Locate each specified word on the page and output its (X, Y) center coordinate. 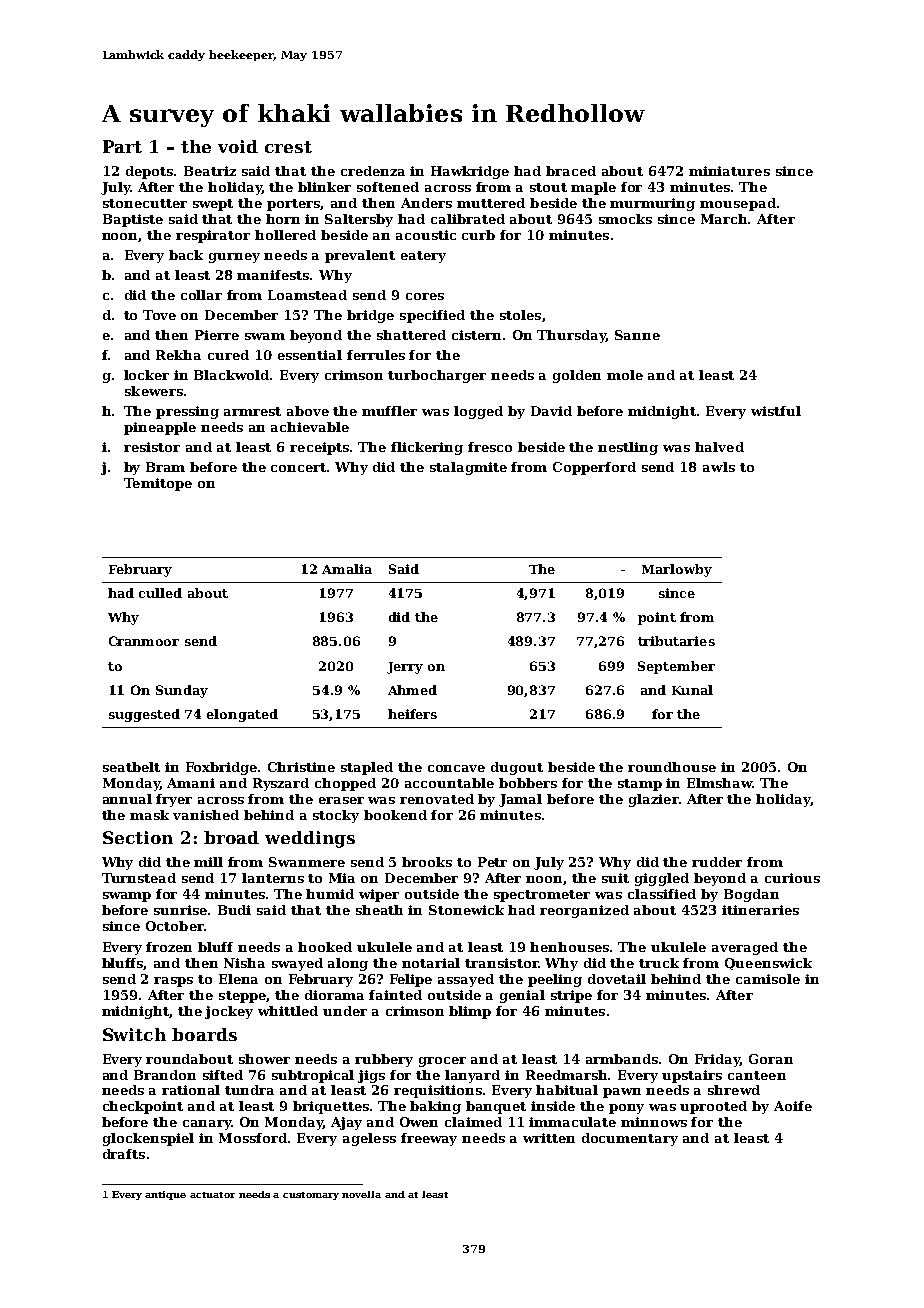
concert (299, 467)
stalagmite (468, 468)
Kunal (692, 690)
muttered (491, 203)
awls (719, 467)
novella (361, 1194)
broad (231, 837)
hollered (285, 235)
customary (311, 1196)
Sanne (637, 335)
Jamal (520, 800)
